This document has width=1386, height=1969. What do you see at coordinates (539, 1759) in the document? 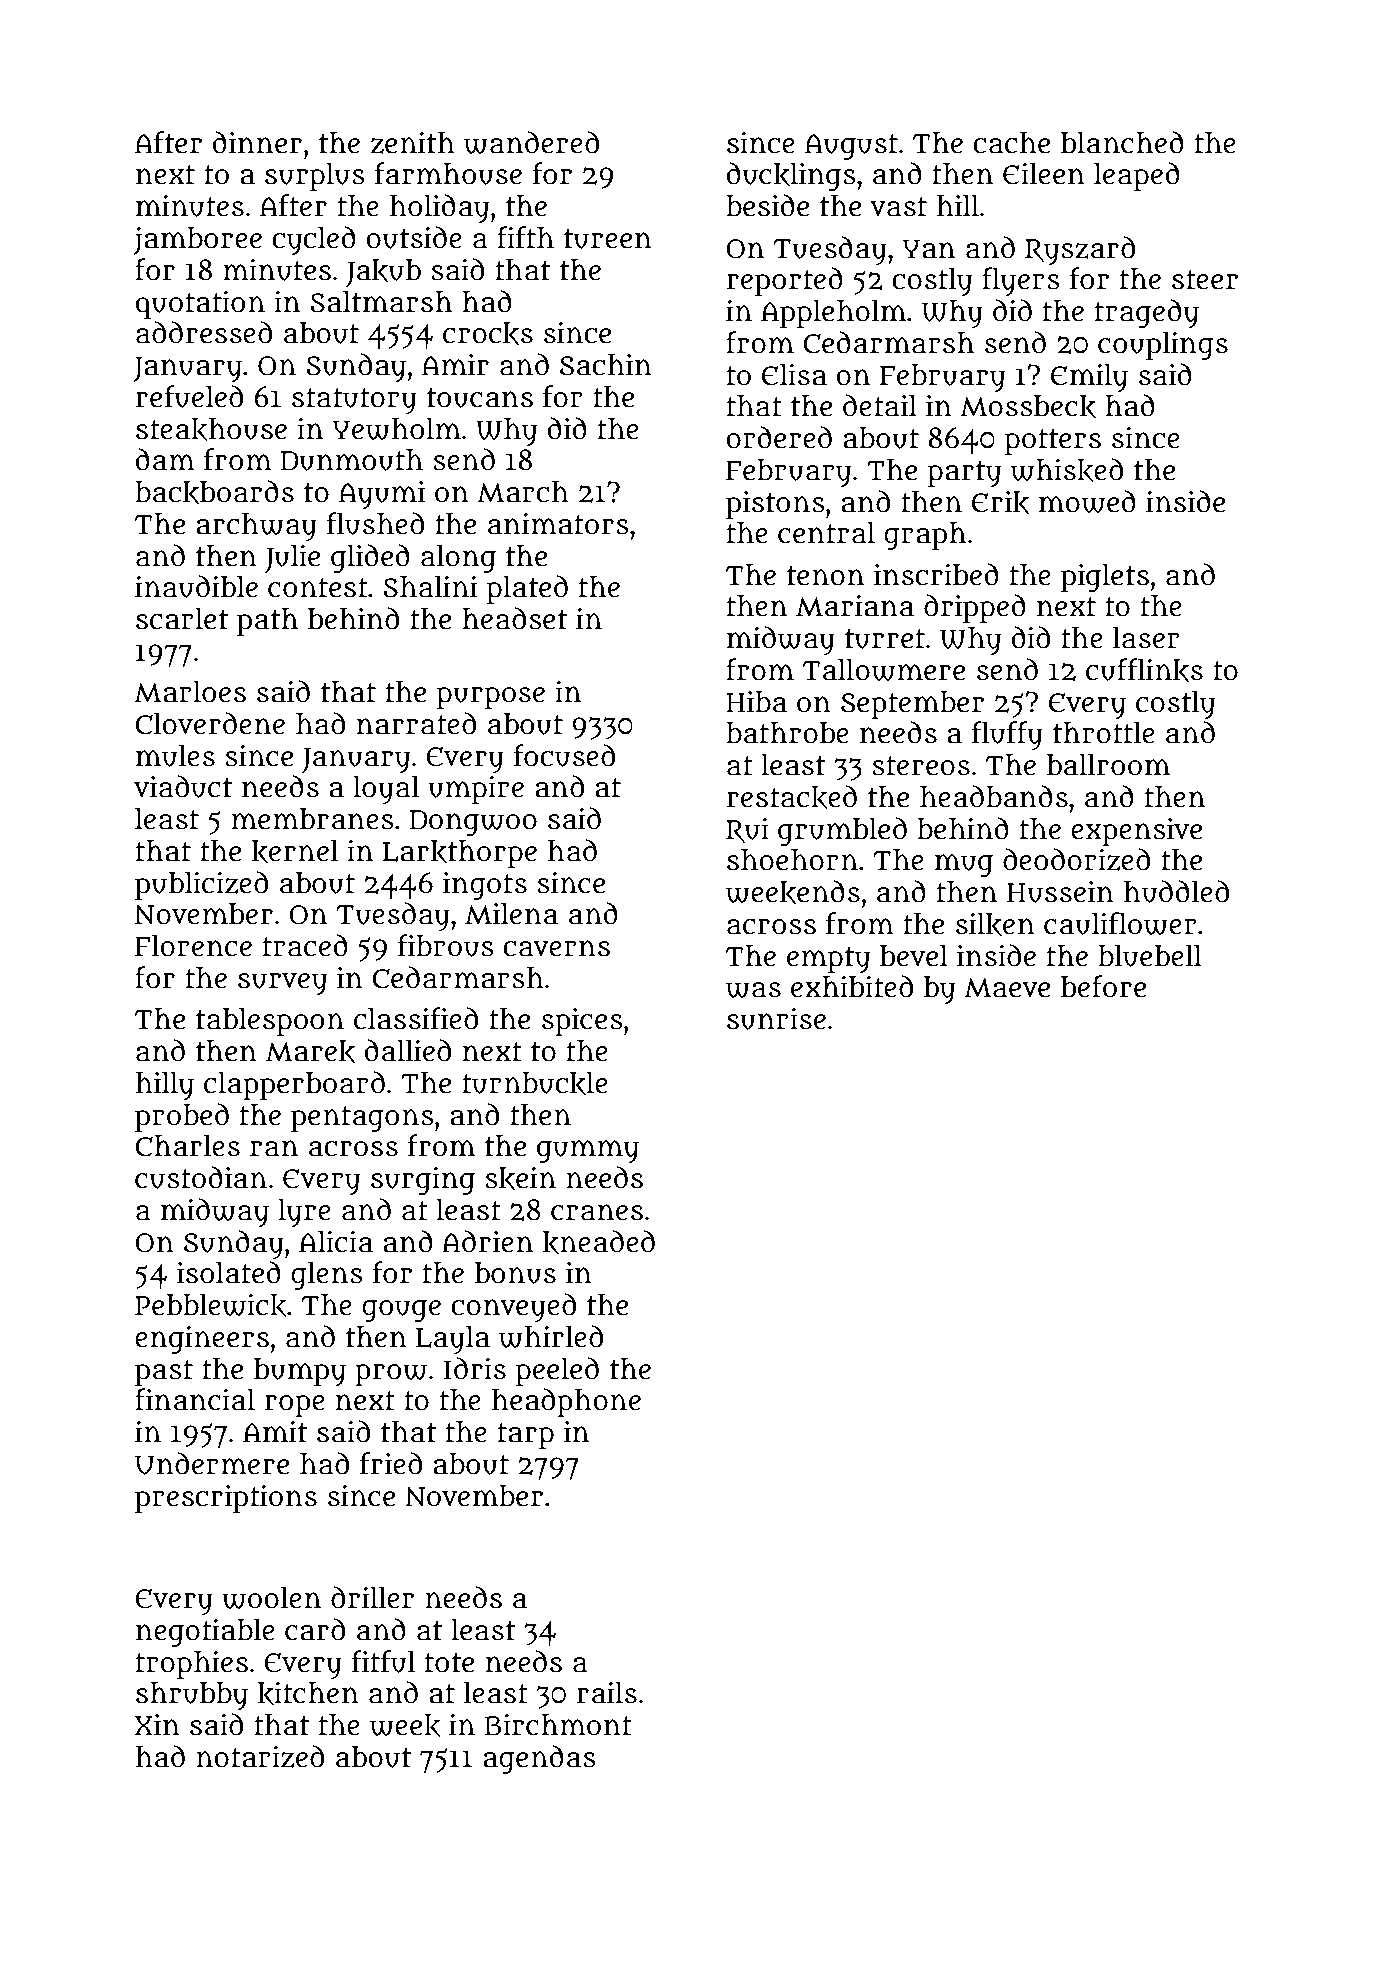
I see `agendas` at bounding box center [539, 1759].
